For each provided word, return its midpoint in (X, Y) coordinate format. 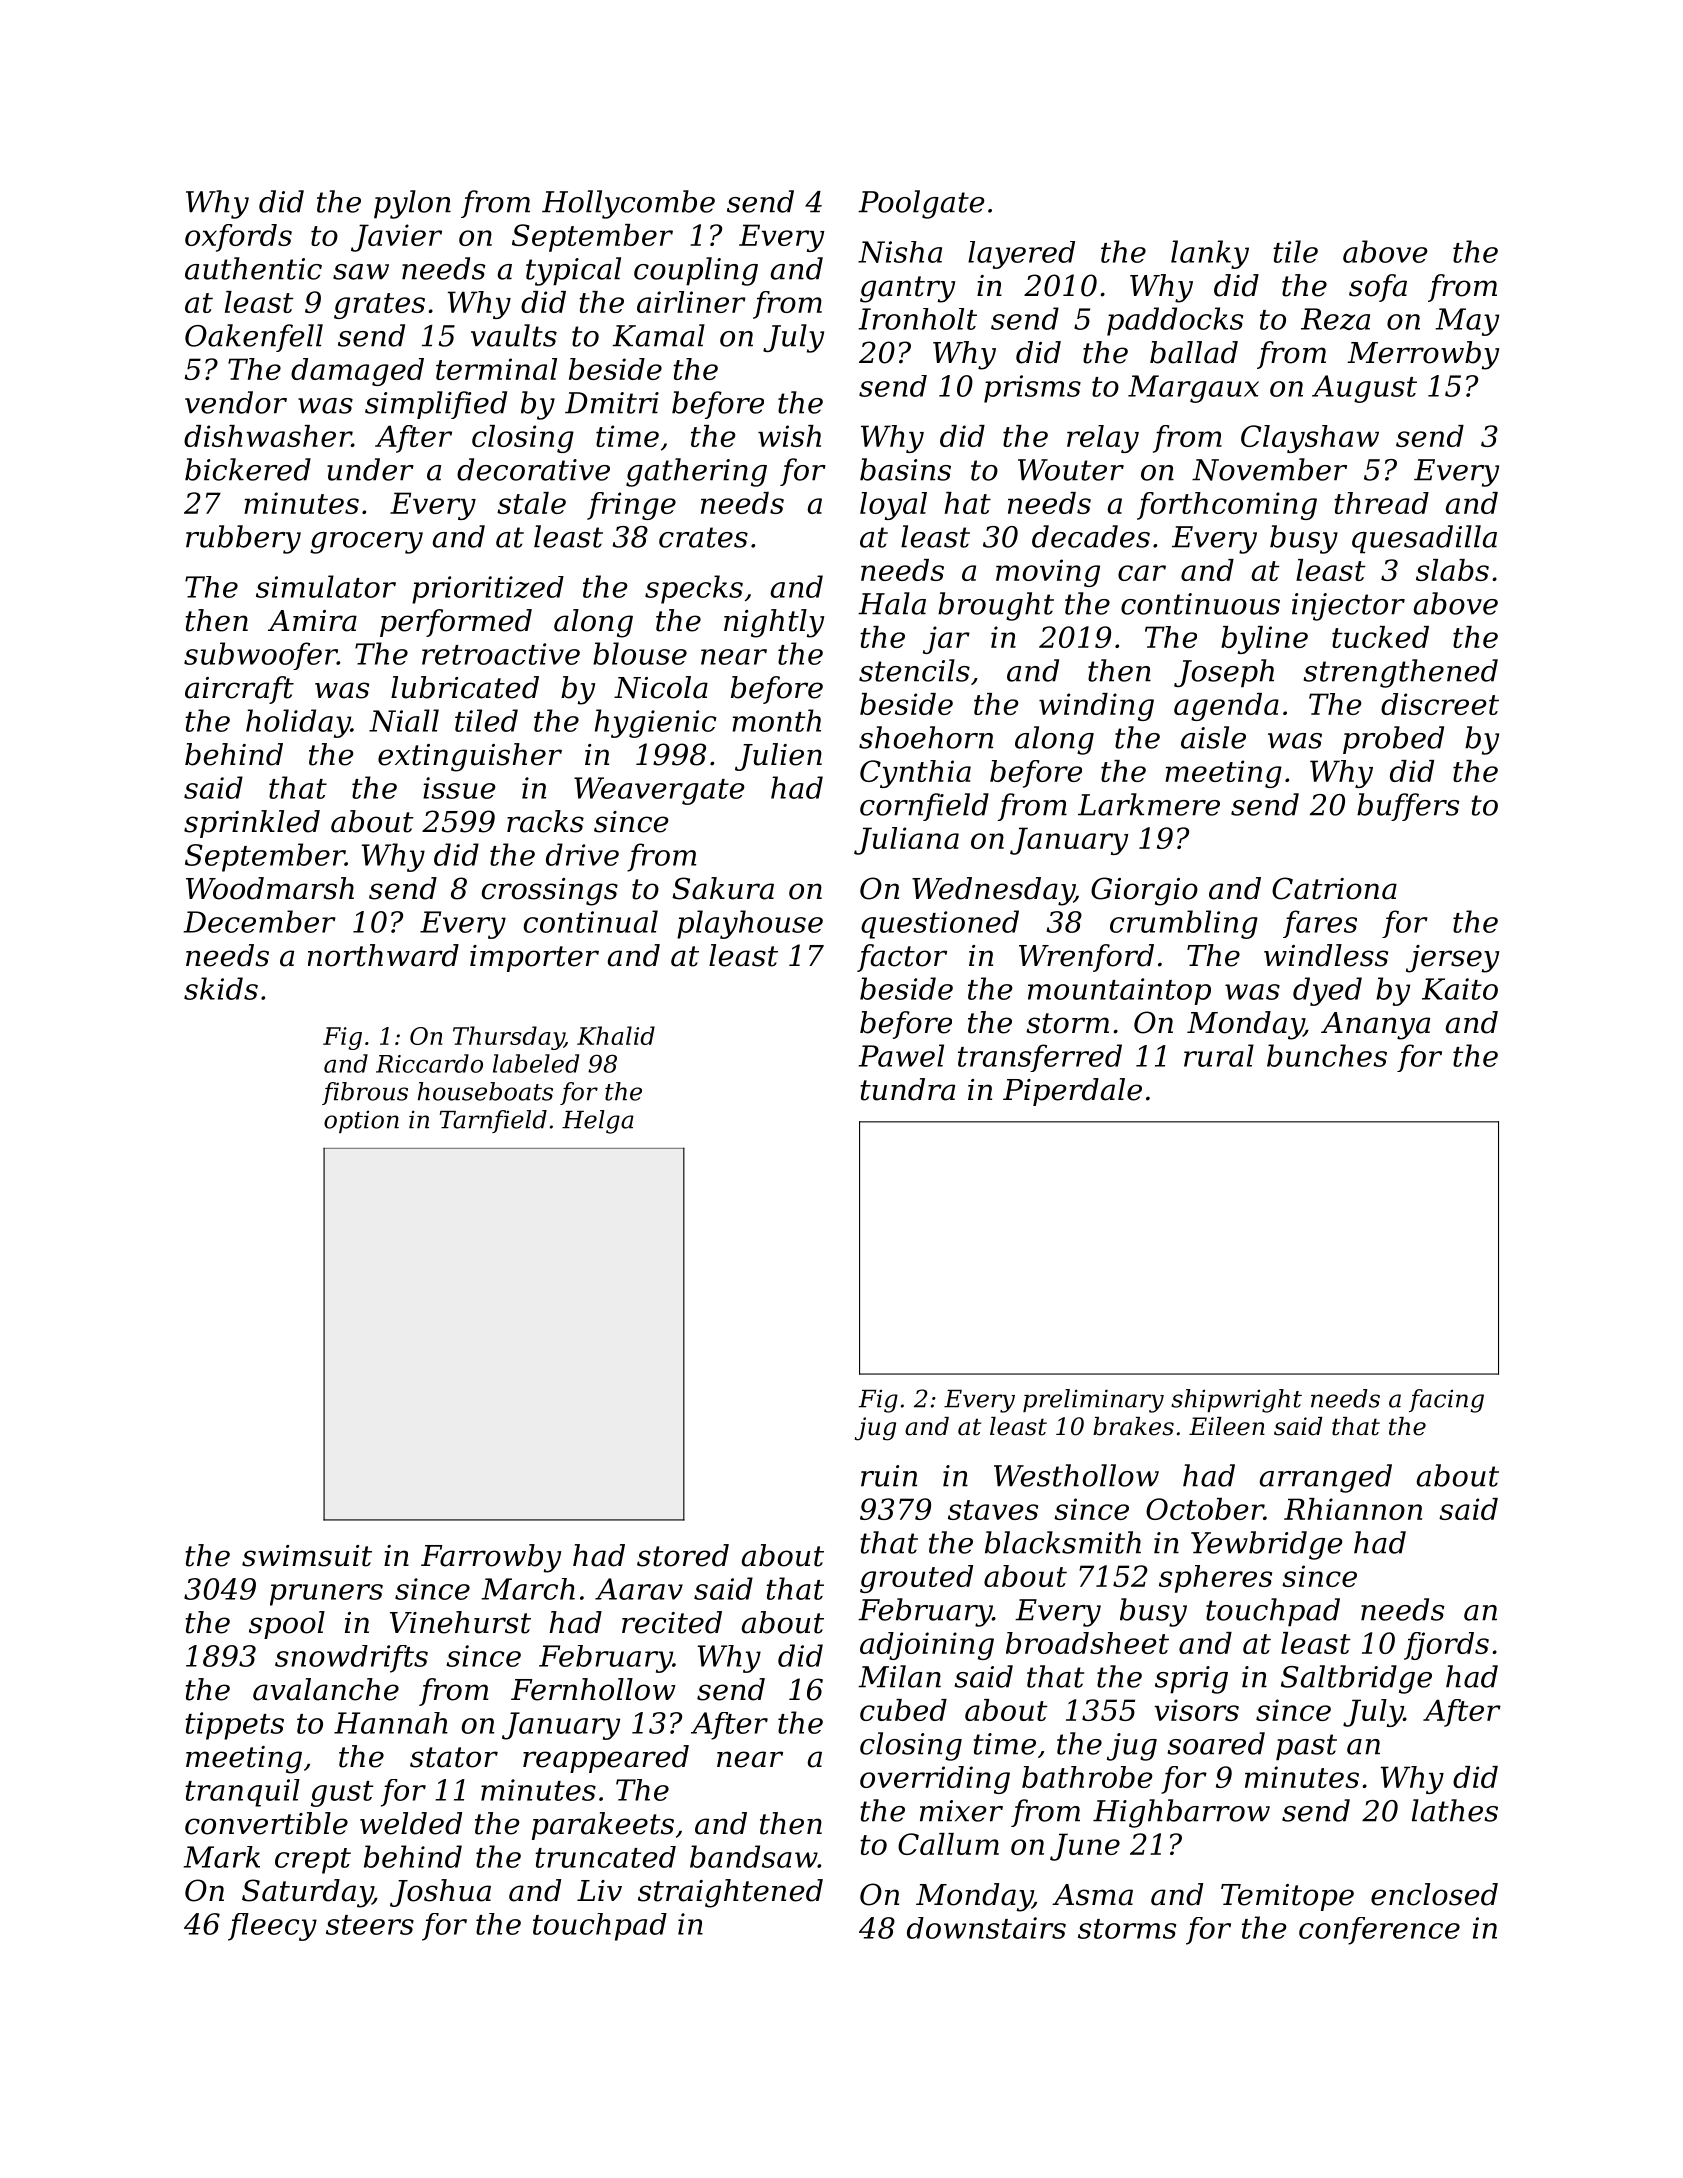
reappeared (606, 1759)
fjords (1446, 1646)
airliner (691, 302)
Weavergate (659, 791)
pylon (412, 204)
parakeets (603, 1826)
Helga (598, 1122)
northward (383, 955)
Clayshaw (1310, 439)
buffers (1408, 807)
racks (545, 821)
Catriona (1334, 888)
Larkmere (1149, 804)
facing (1446, 1401)
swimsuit (307, 1556)
